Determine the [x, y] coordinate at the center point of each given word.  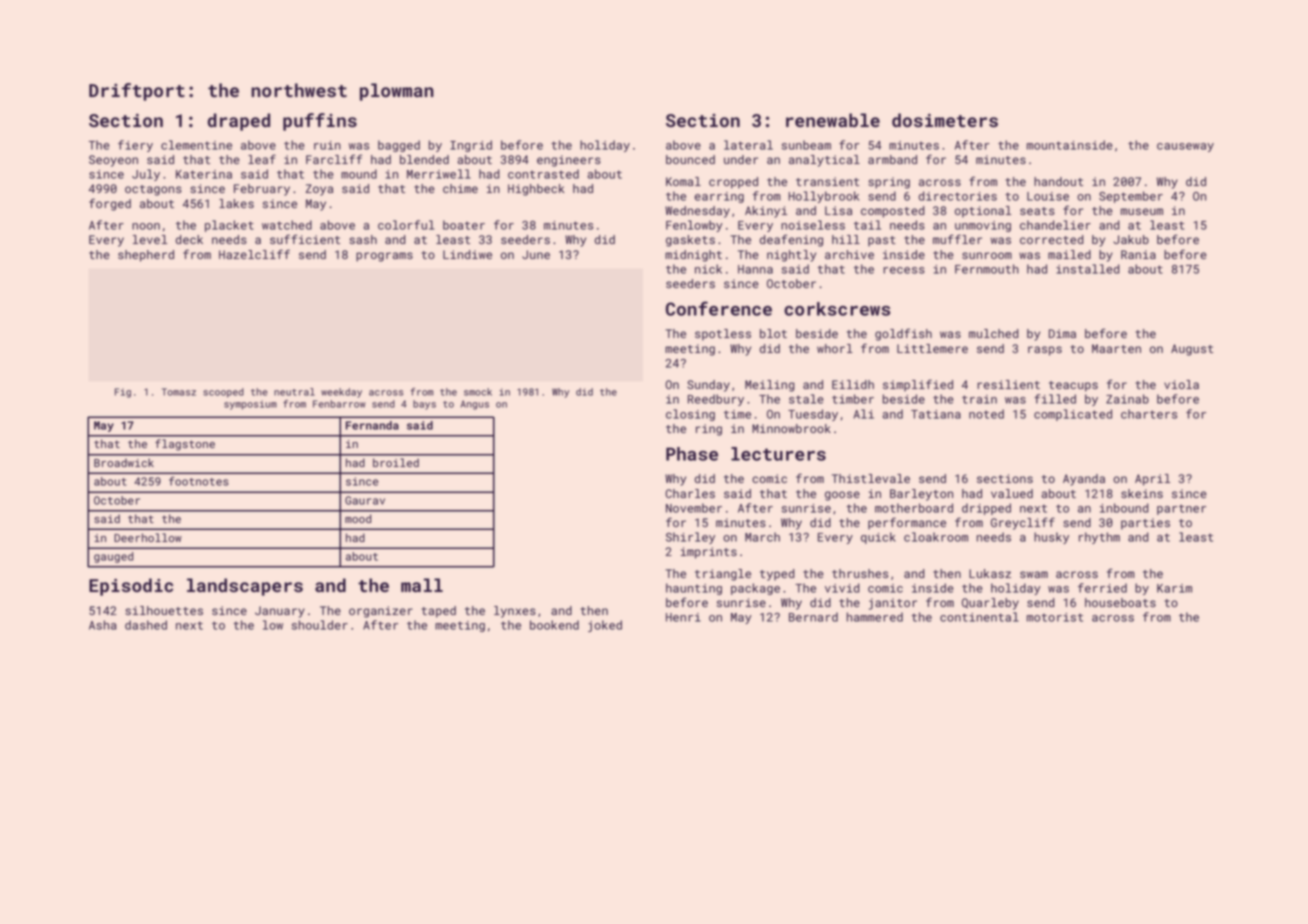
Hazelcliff [254, 254]
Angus [474, 405]
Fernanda [372, 425]
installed [1088, 269]
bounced [690, 159]
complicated [1073, 415]
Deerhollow [148, 537]
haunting [694, 589]
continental [979, 617]
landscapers [245, 587]
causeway [1185, 147]
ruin [327, 145]
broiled [396, 462]
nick [708, 269]
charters [1149, 414]
